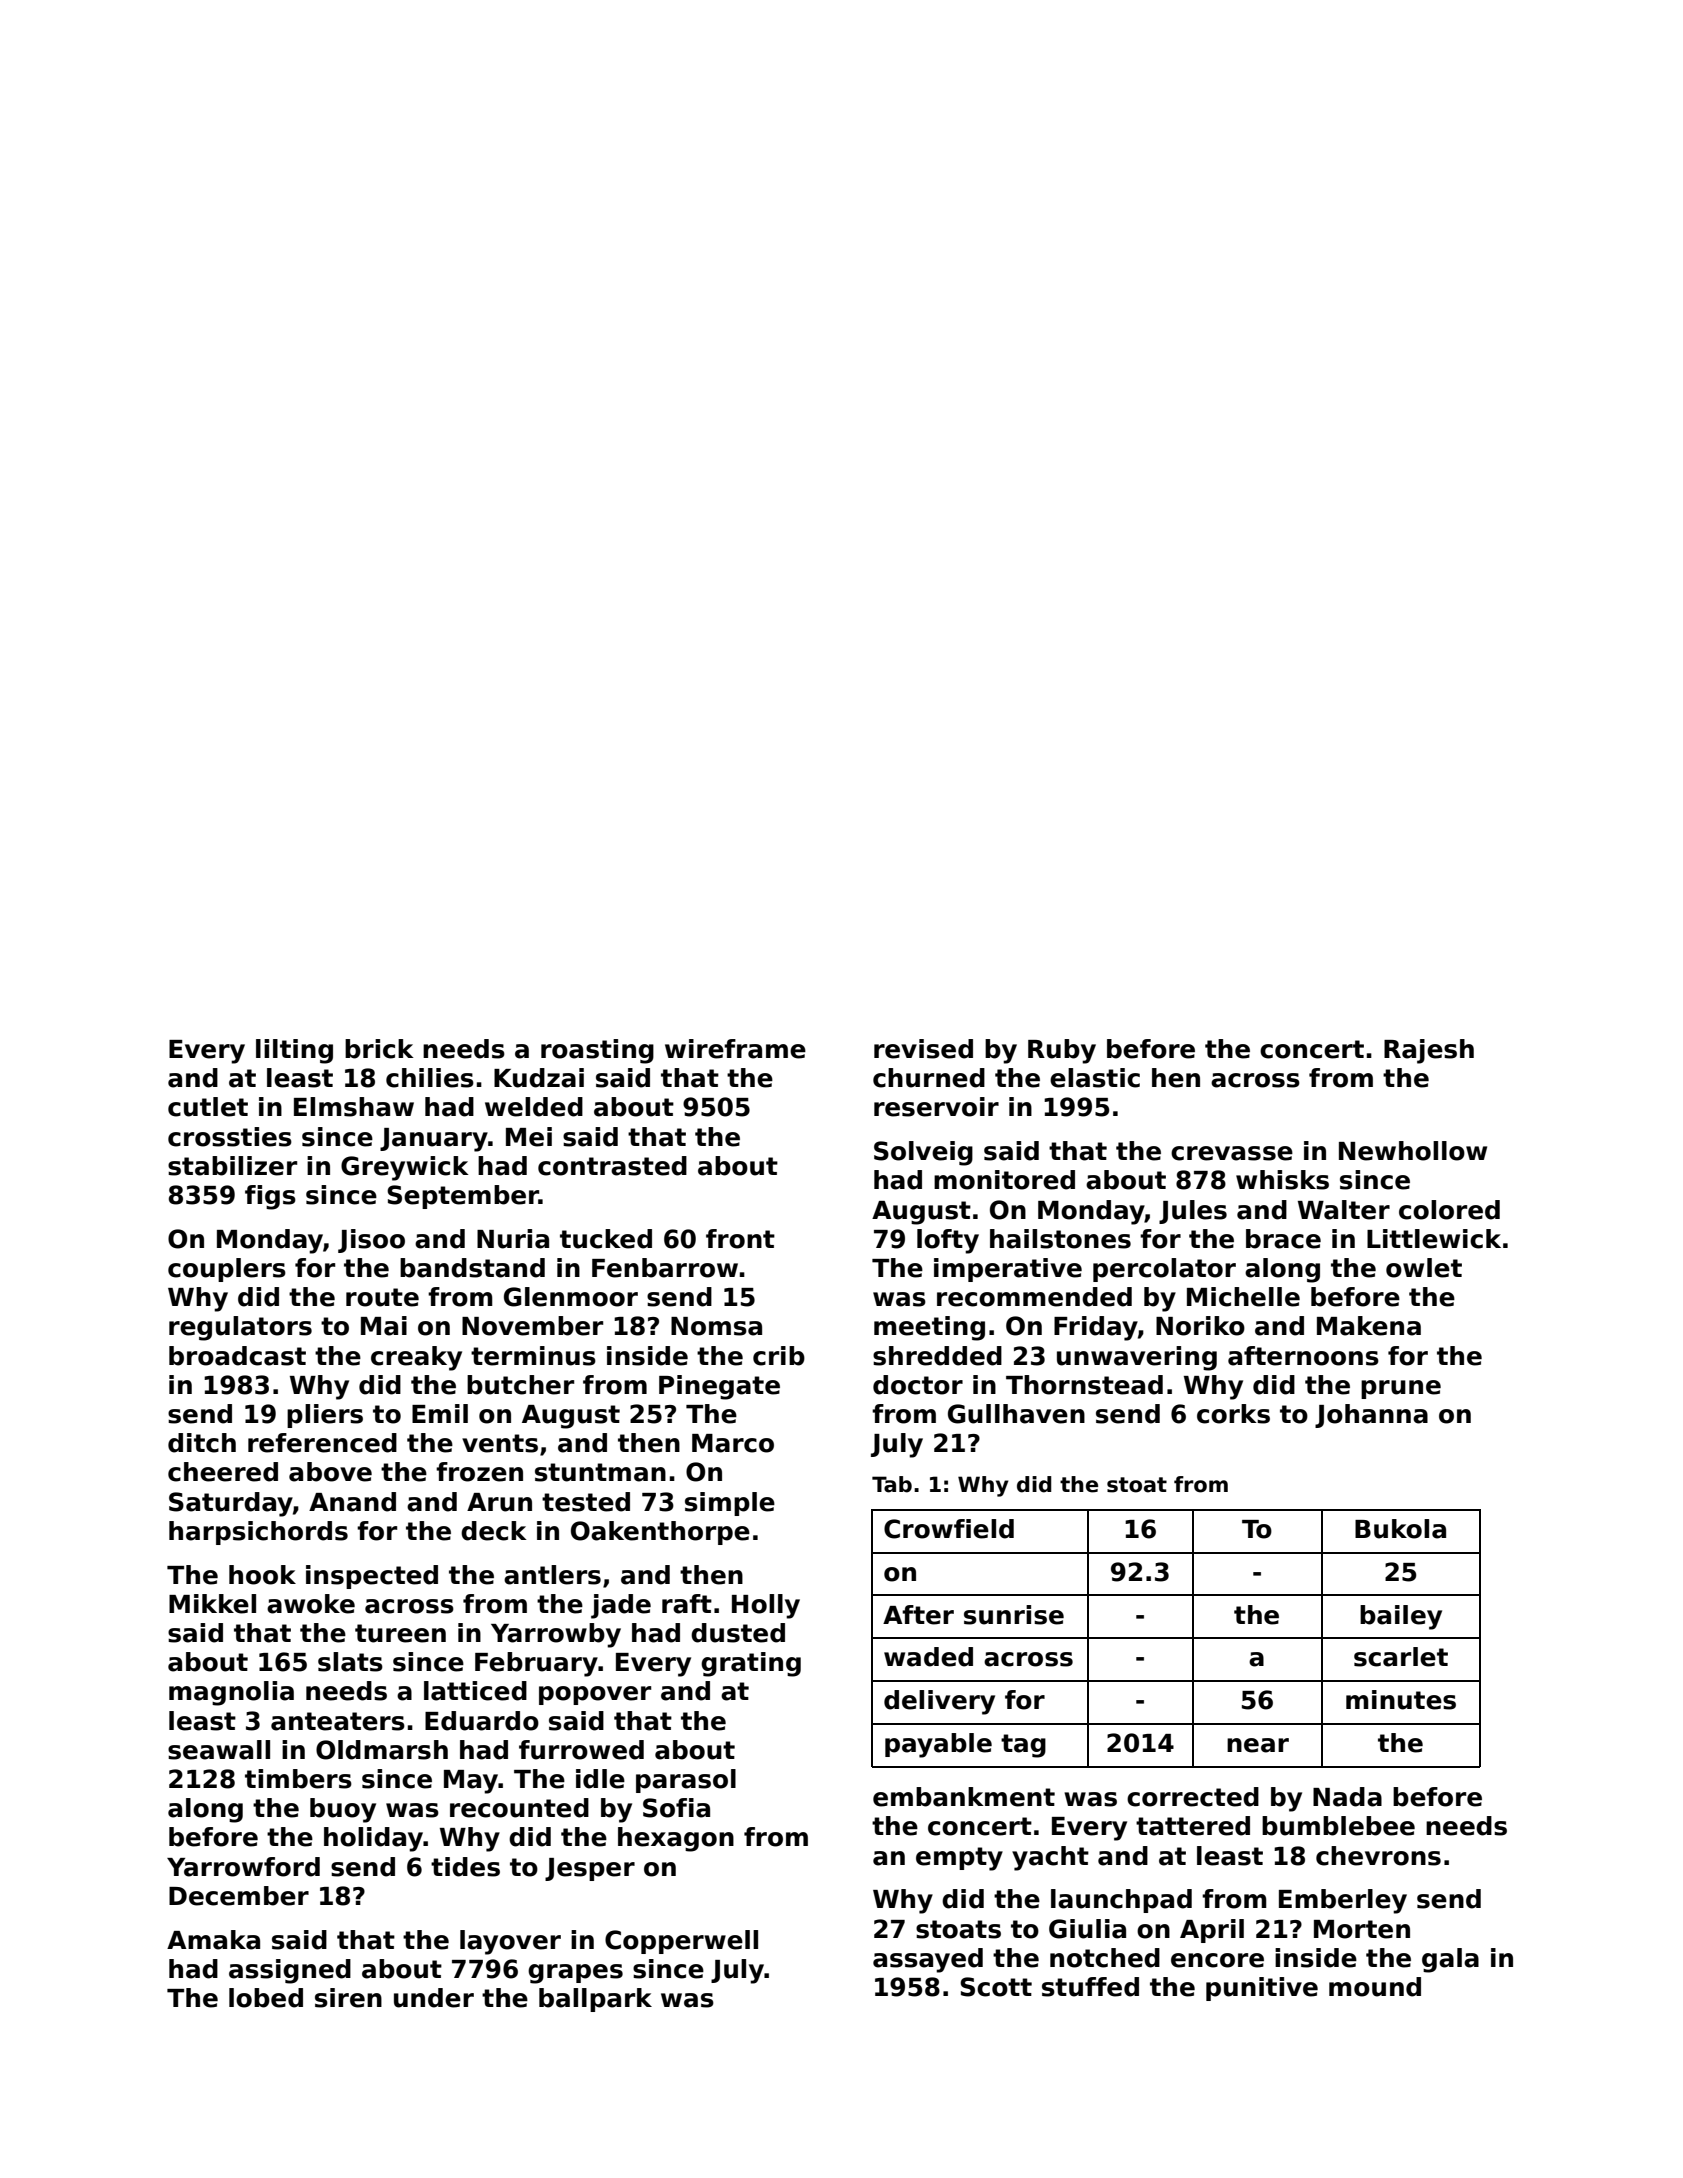  What do you see at coordinates (500, 1443) in the screenshot?
I see `vents` at bounding box center [500, 1443].
